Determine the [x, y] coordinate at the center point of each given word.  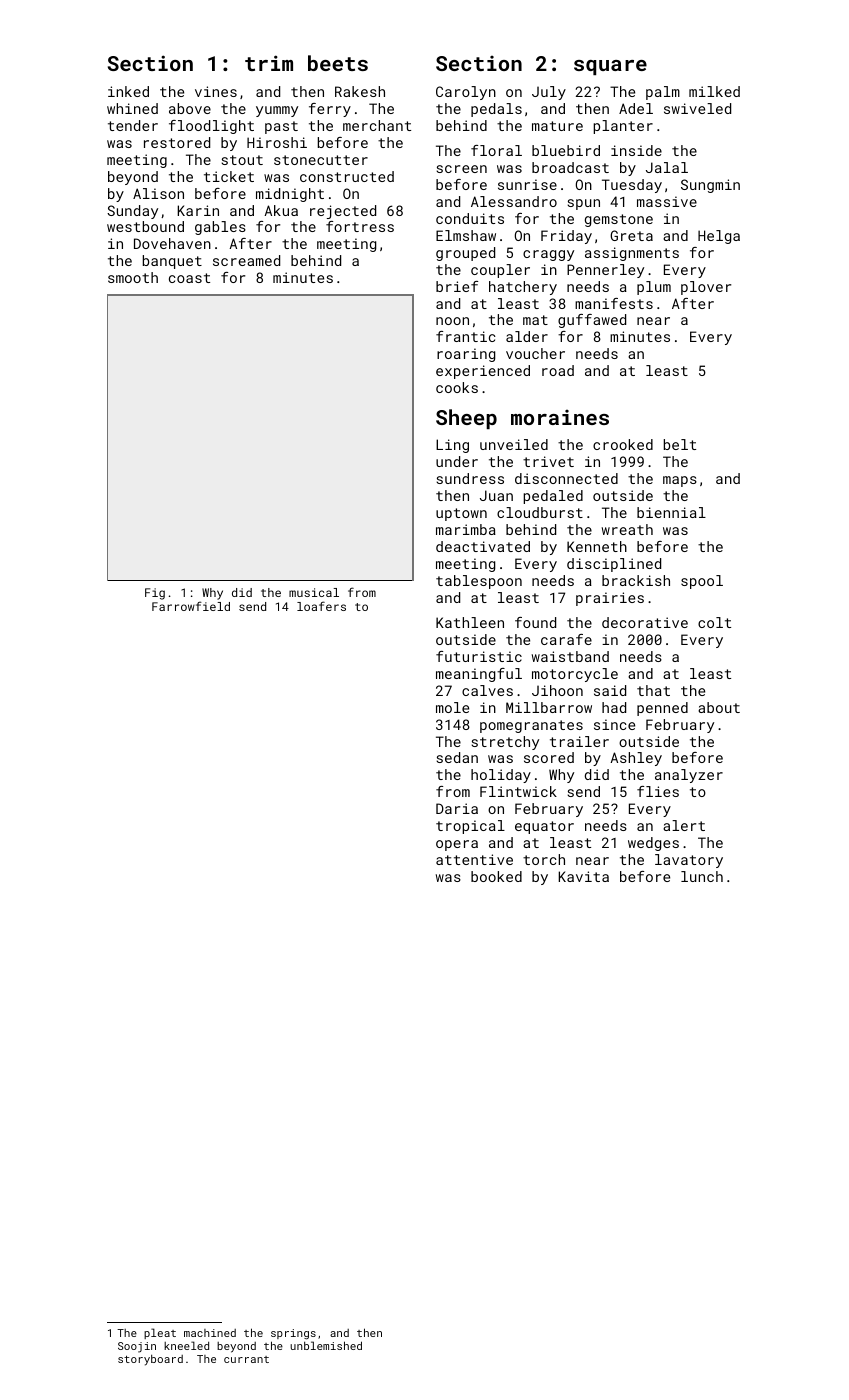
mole [452, 707]
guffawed [592, 321]
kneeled [186, 1345]
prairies [610, 599]
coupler [500, 271]
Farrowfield [191, 606]
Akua [281, 210]
